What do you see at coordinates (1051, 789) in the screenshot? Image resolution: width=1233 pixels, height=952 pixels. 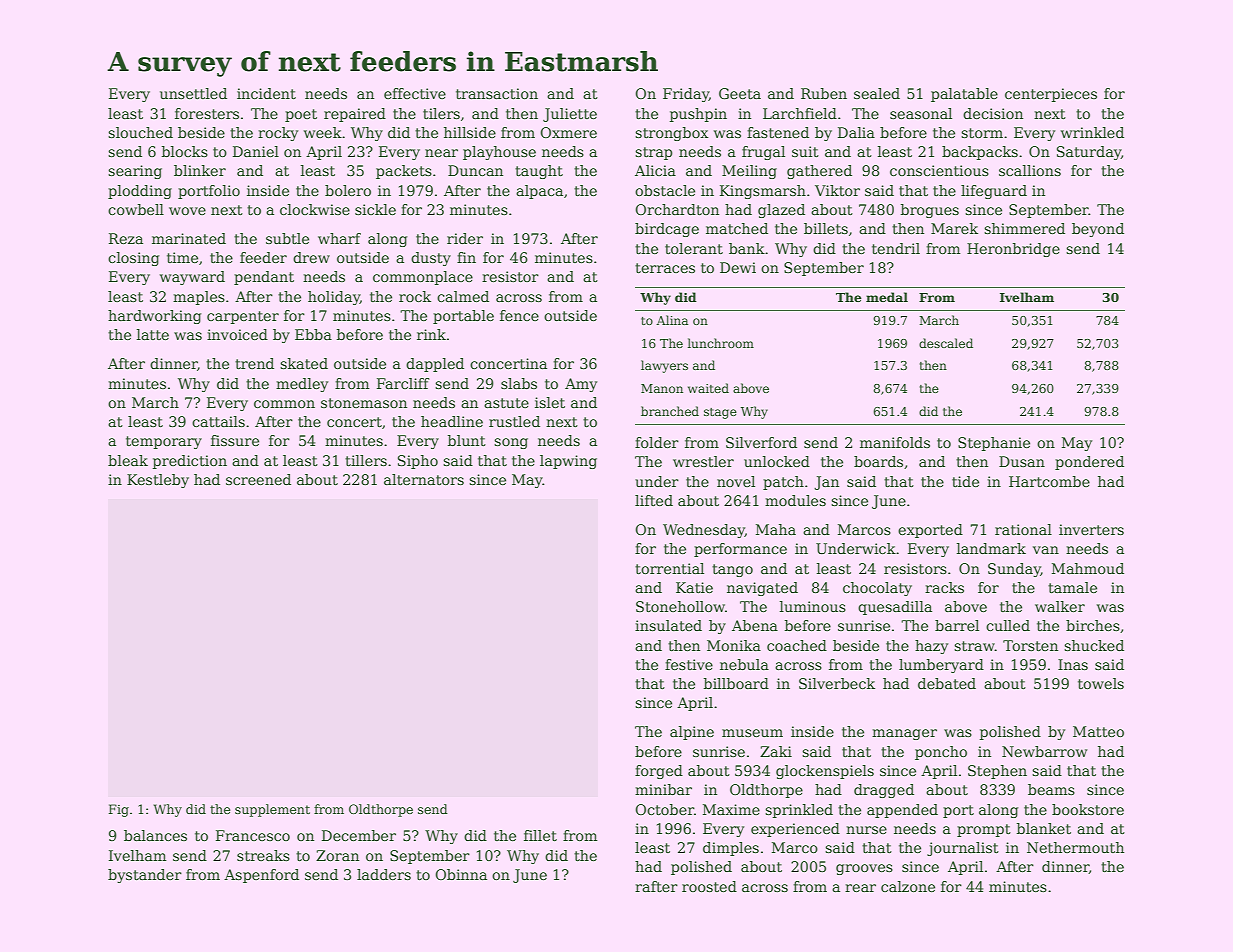 I see `beams` at bounding box center [1051, 789].
